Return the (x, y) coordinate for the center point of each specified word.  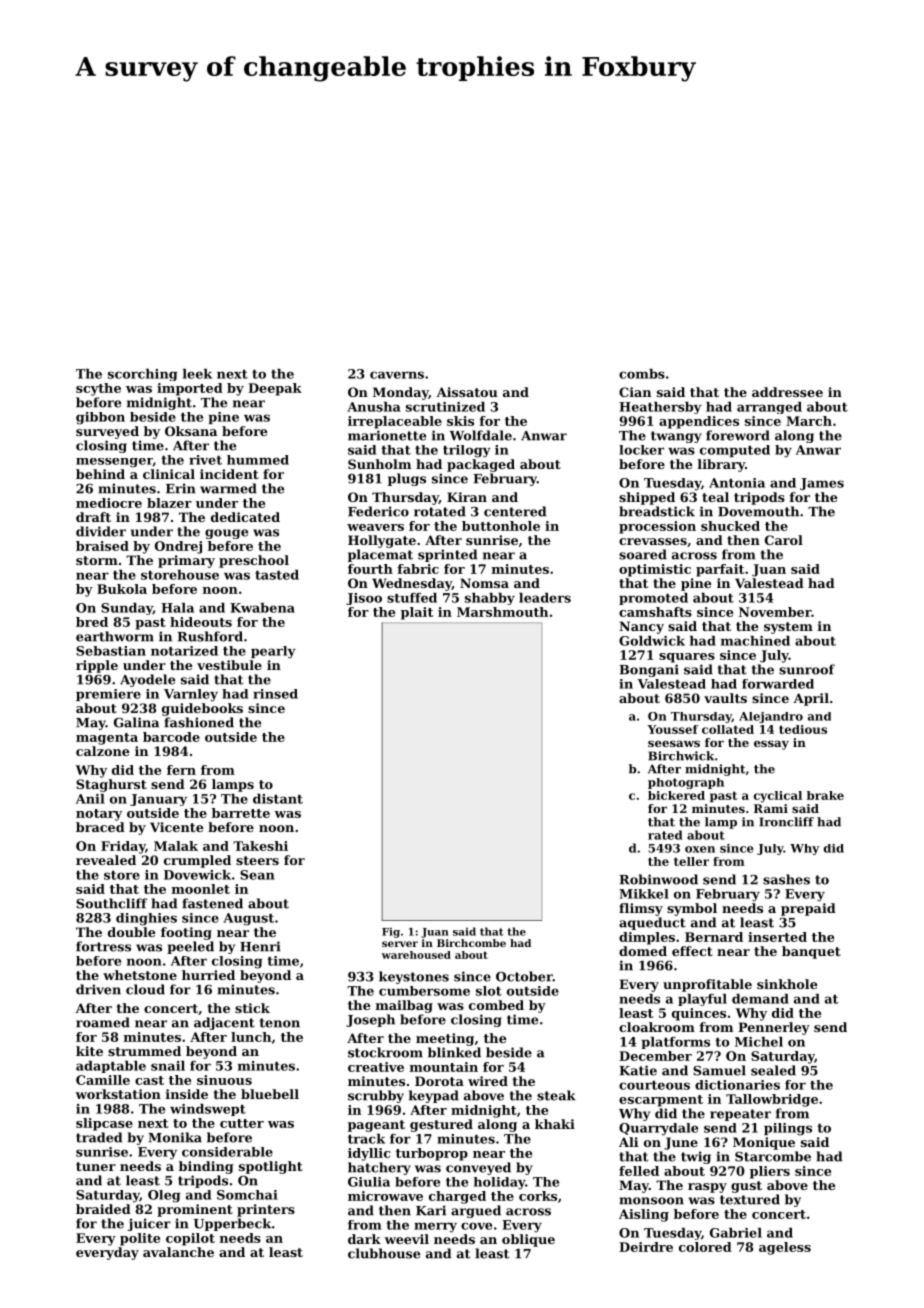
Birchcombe (471, 943)
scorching (142, 375)
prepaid (808, 909)
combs (642, 374)
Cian (635, 392)
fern (181, 770)
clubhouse (384, 1253)
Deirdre (646, 1247)
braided (103, 1209)
